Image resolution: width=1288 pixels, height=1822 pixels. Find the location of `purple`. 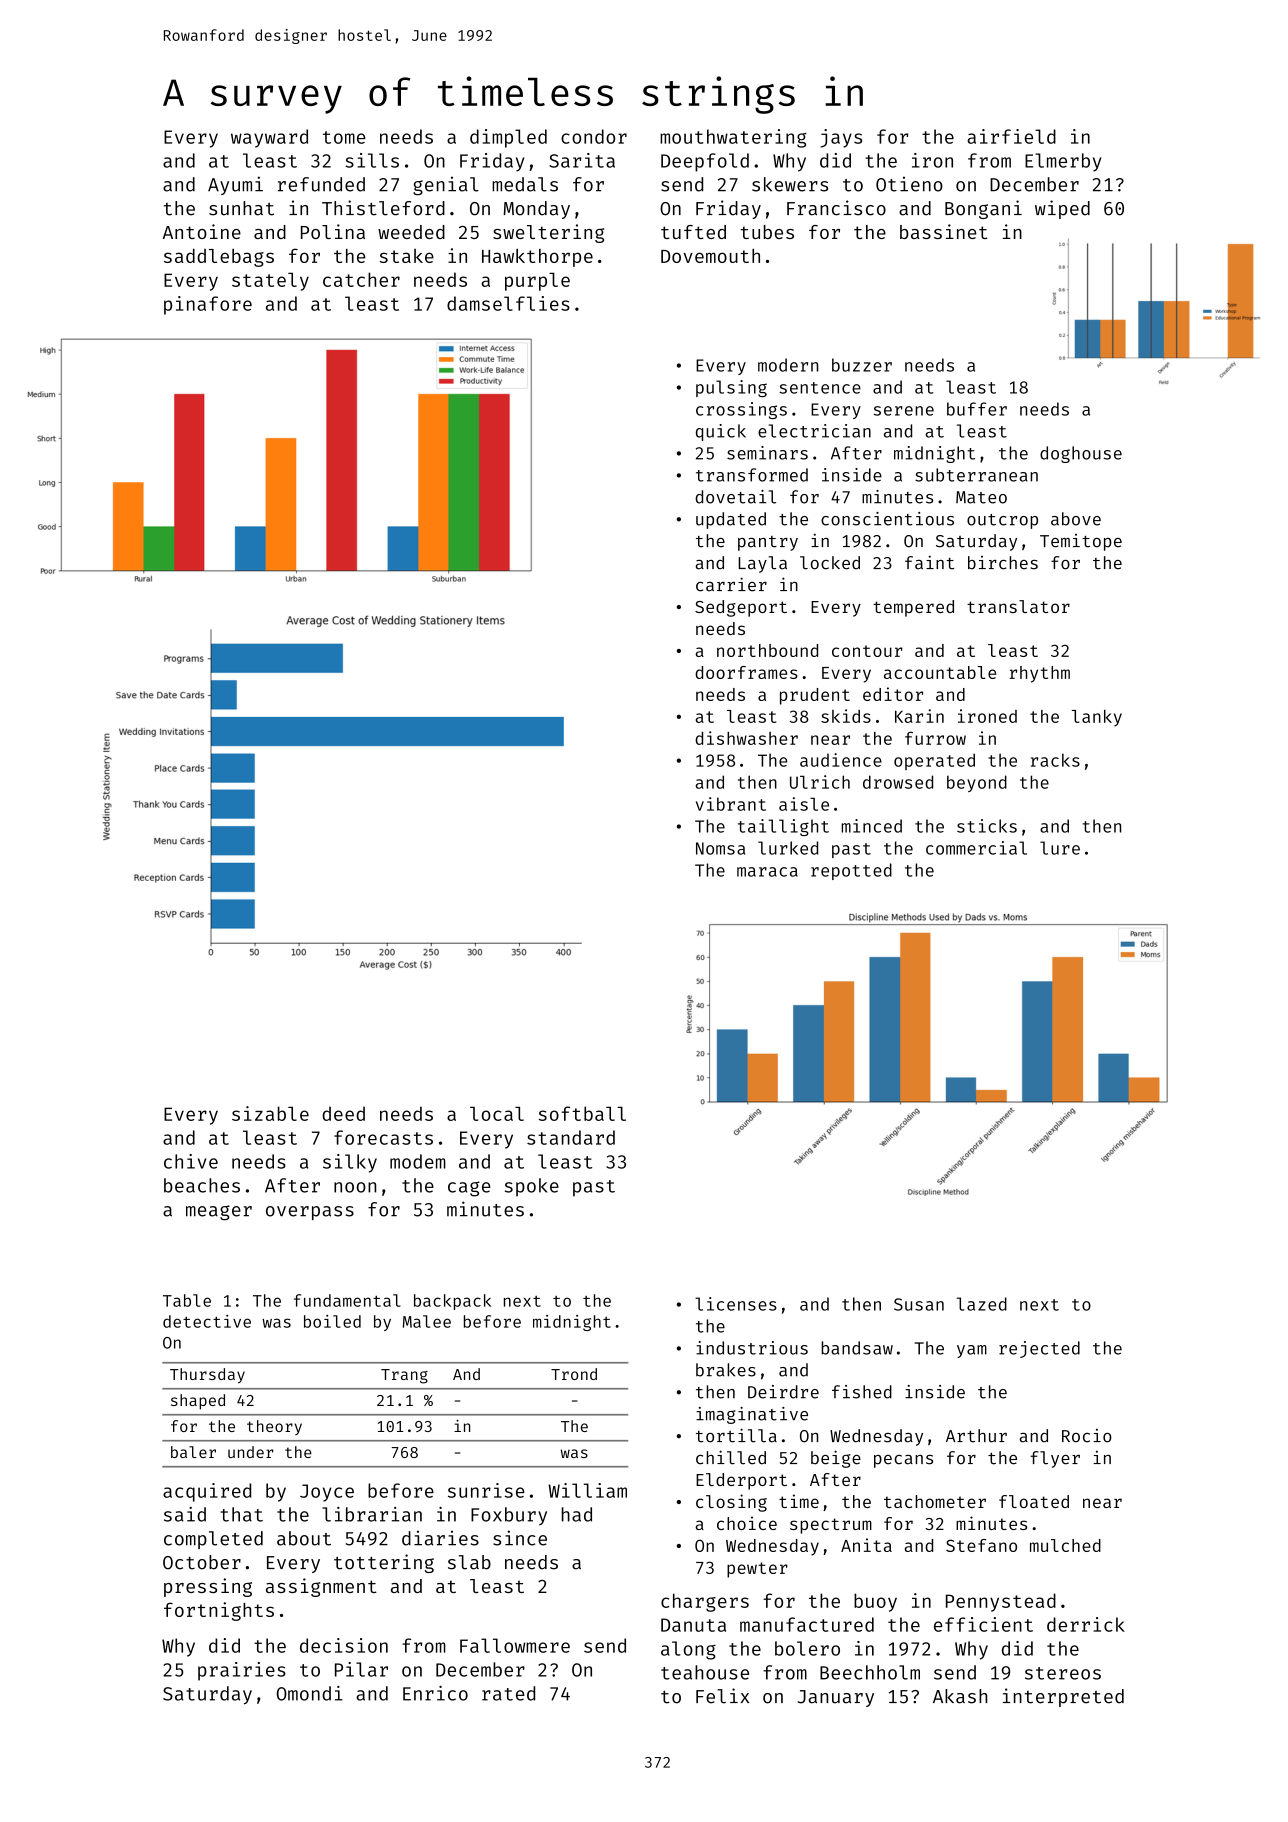

purple is located at coordinates (537, 282).
